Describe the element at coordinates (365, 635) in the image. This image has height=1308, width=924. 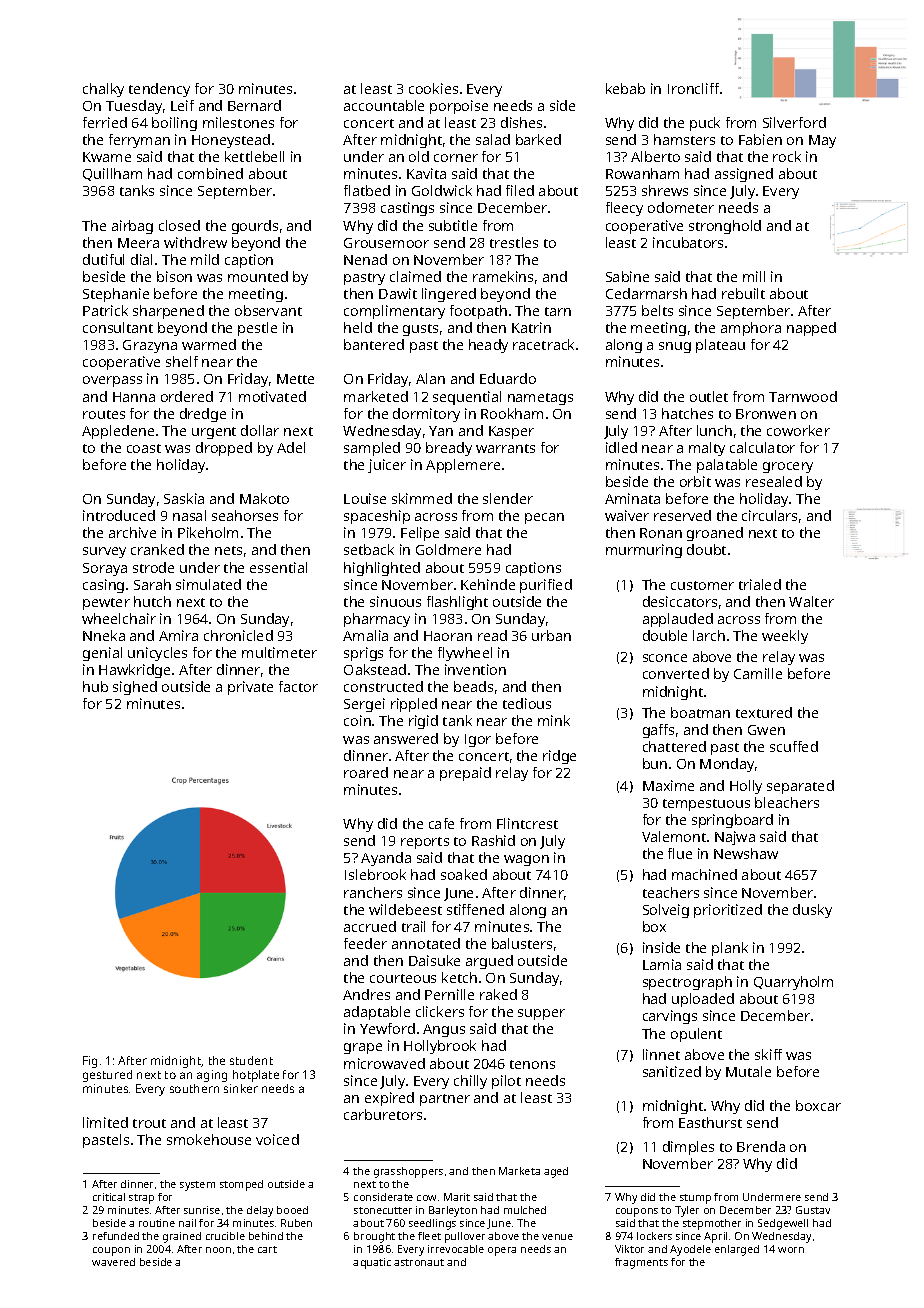
I see `Amalia` at that location.
